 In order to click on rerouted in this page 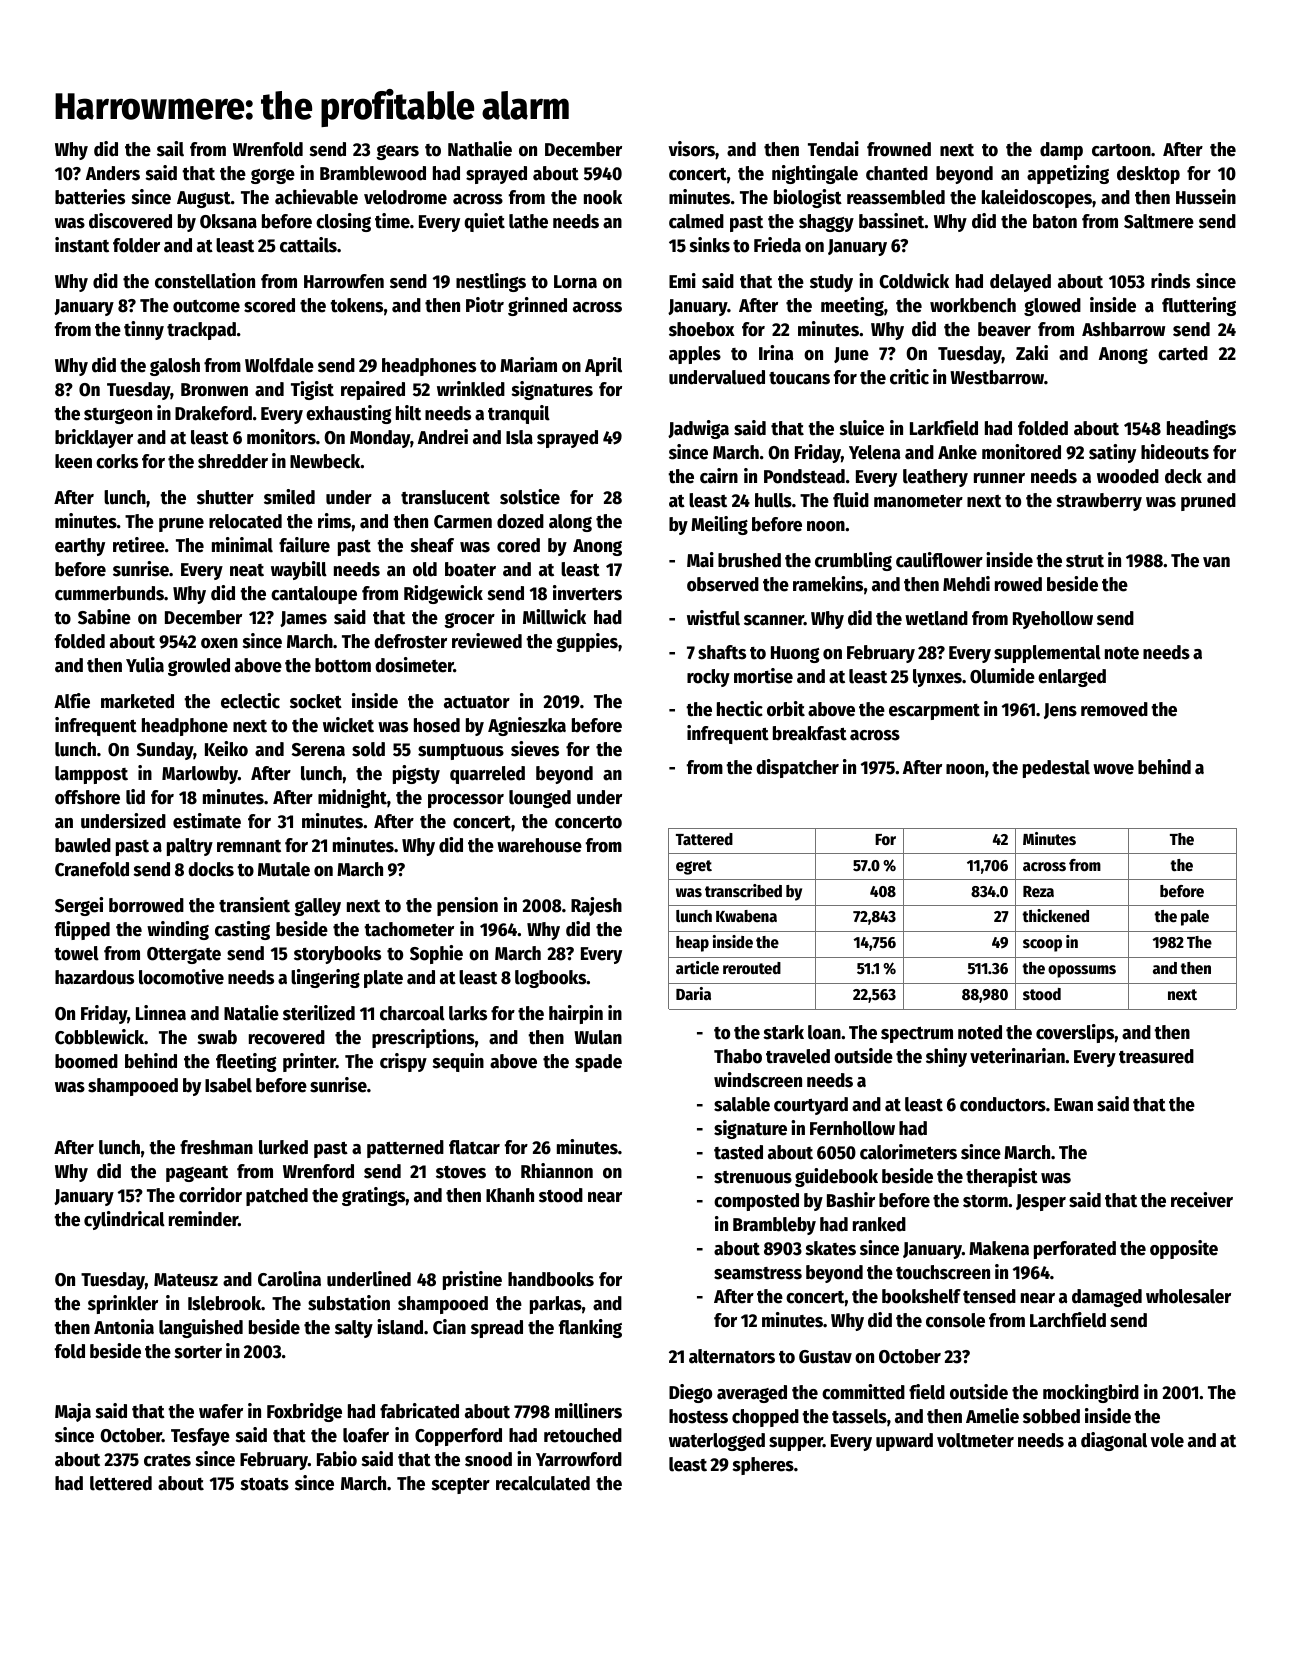, I will do `click(752, 968)`.
